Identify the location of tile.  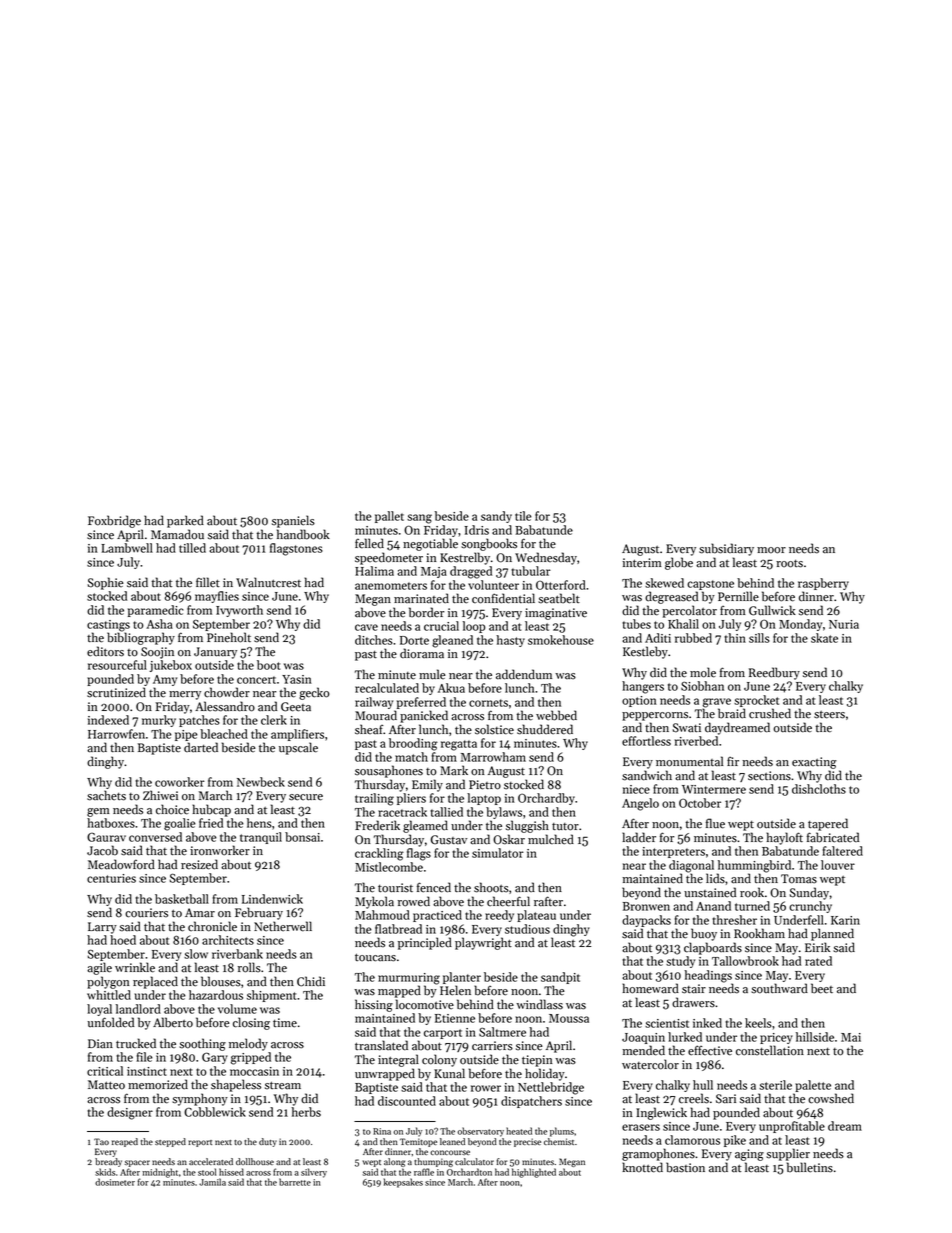
(523, 516).
